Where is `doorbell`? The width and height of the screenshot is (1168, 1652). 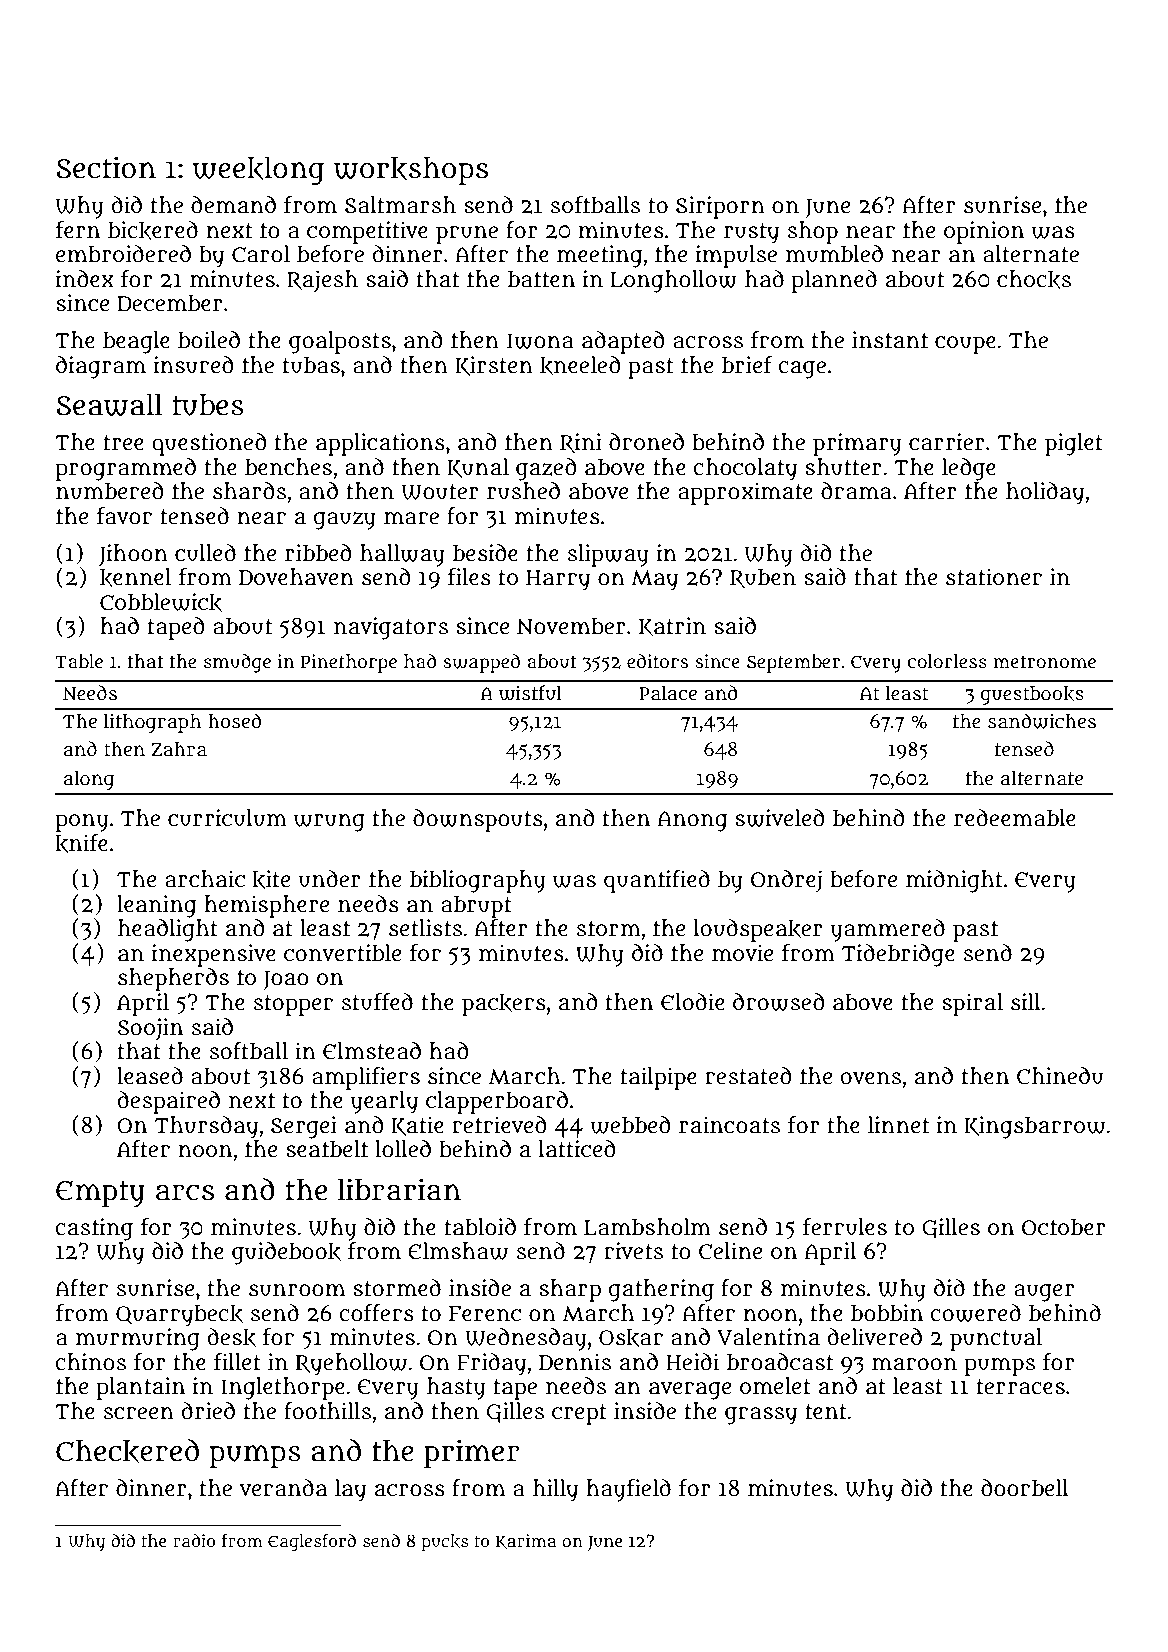 doorbell is located at coordinates (1025, 1488).
